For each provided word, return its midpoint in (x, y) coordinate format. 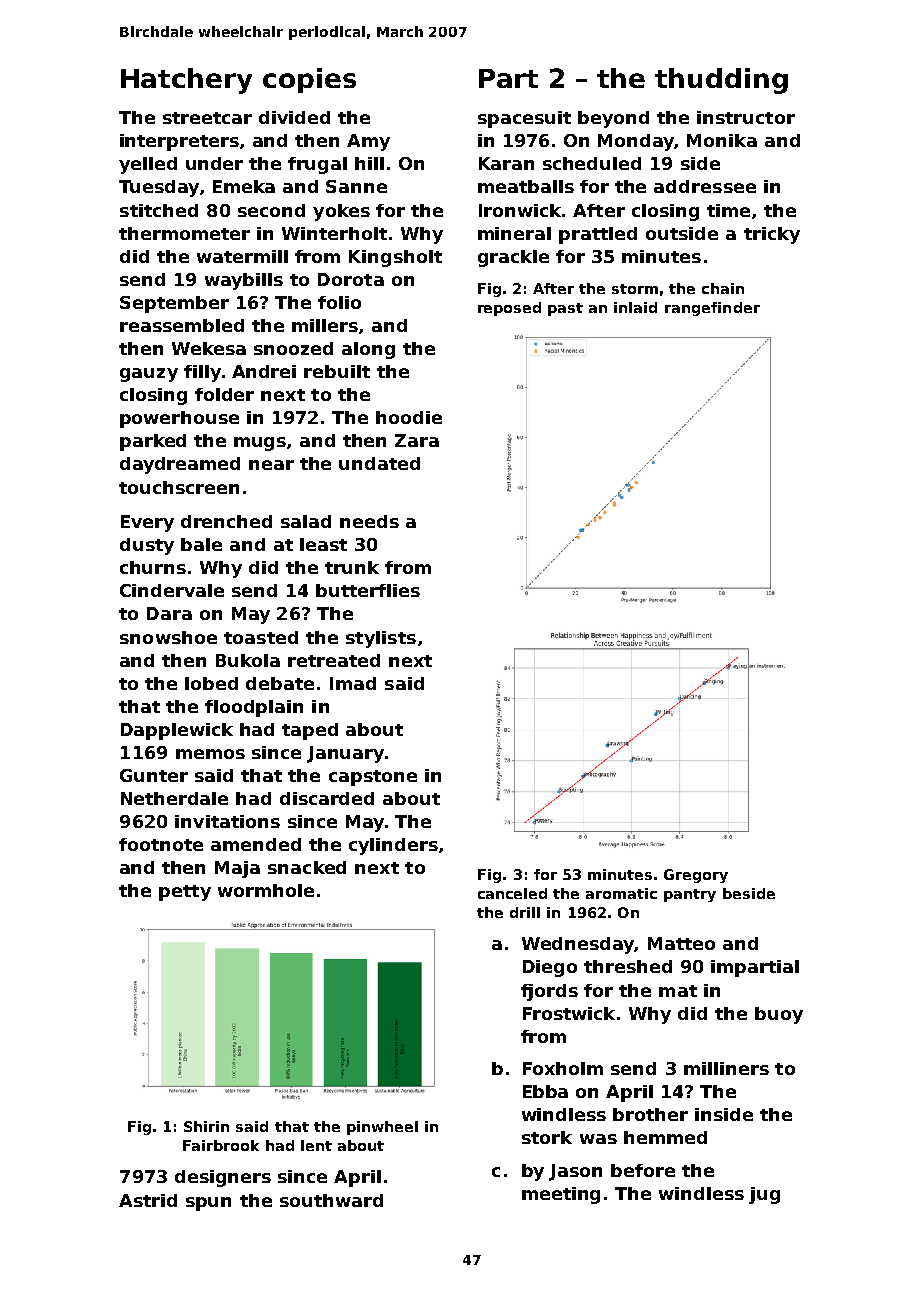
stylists (381, 639)
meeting (561, 1195)
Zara (417, 440)
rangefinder (712, 309)
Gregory (696, 876)
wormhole (266, 890)
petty (185, 893)
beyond (613, 119)
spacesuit (524, 119)
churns (153, 567)
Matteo (681, 943)
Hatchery (186, 81)
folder (224, 394)
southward (331, 1200)
